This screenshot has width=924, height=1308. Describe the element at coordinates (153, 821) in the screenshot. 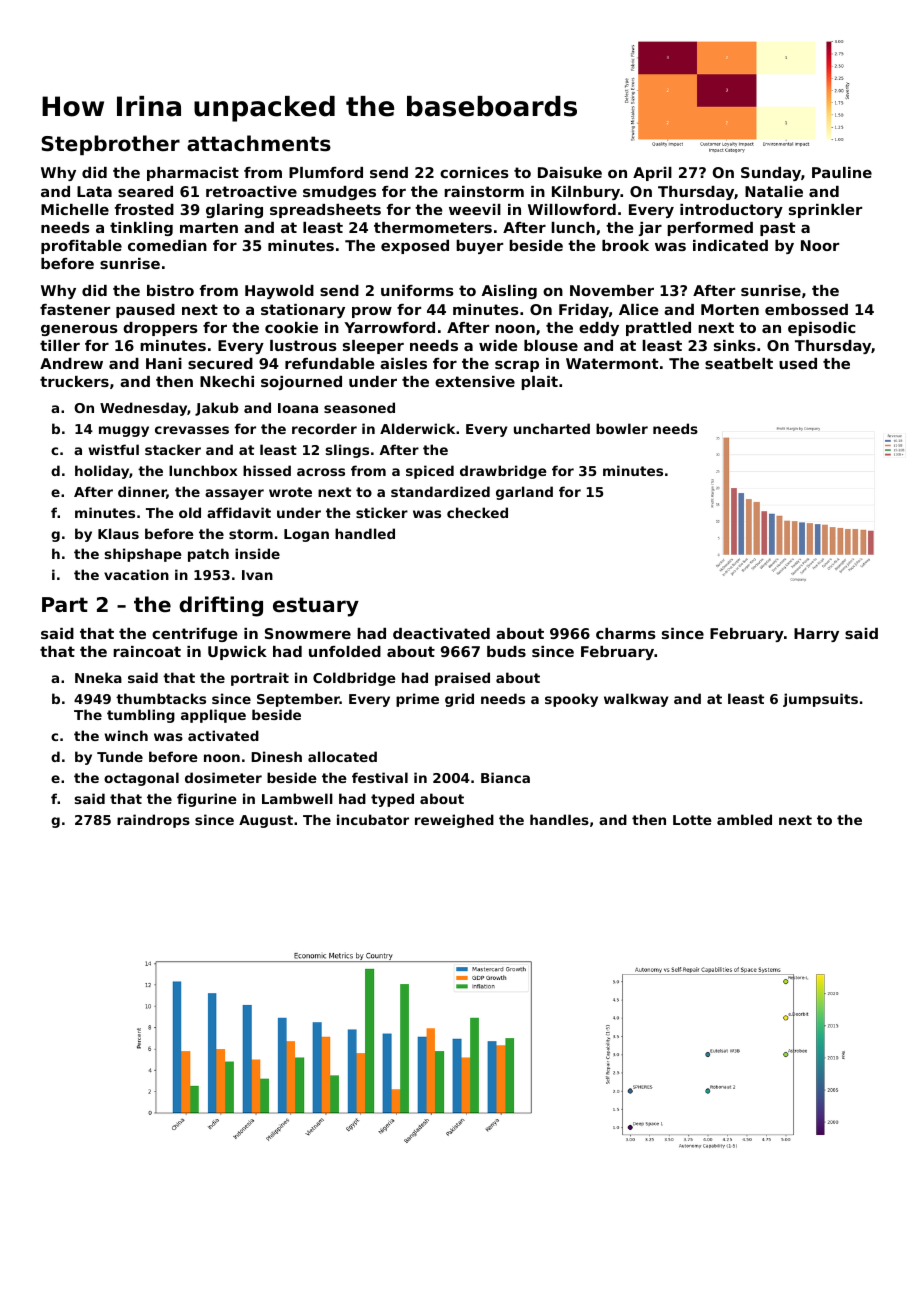

I see `raindrops` at that location.
